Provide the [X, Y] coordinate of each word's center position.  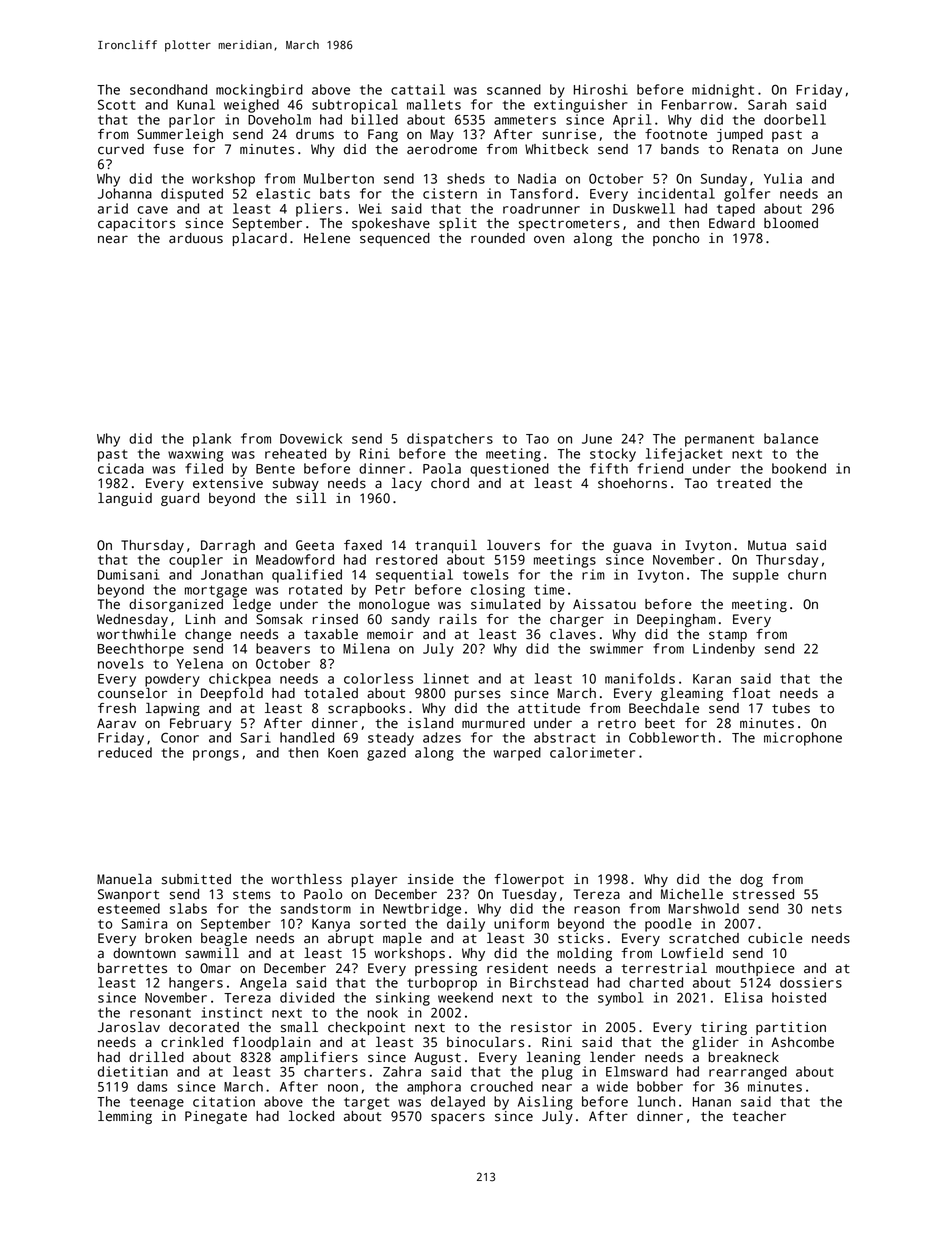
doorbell [795, 119]
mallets [434, 104]
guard [180, 499]
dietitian [133, 1071]
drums [315, 134]
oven [549, 239]
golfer [747, 195]
